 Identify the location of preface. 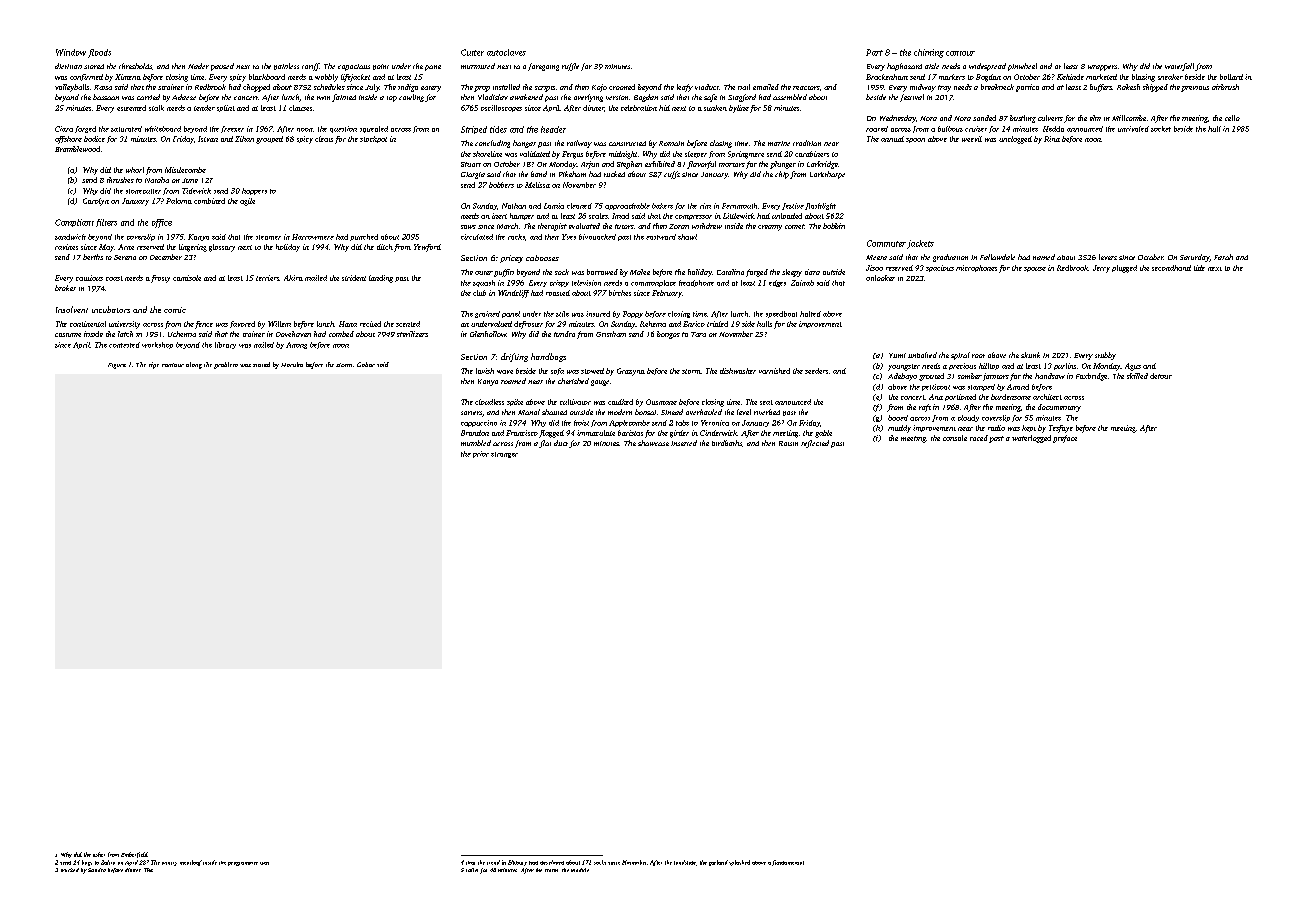
(1065, 439).
